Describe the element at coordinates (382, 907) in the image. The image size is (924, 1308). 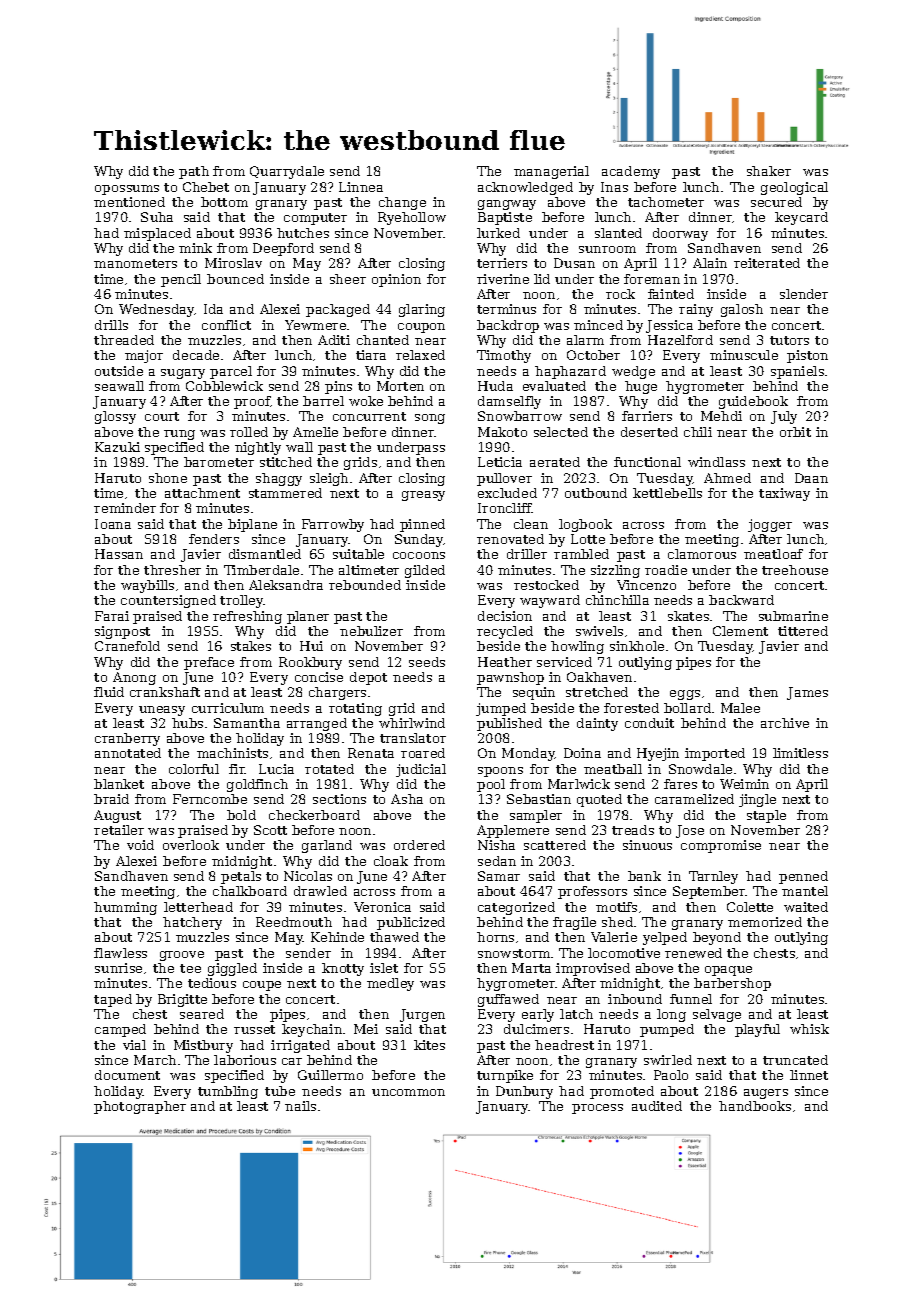
I see `Veronica` at that location.
